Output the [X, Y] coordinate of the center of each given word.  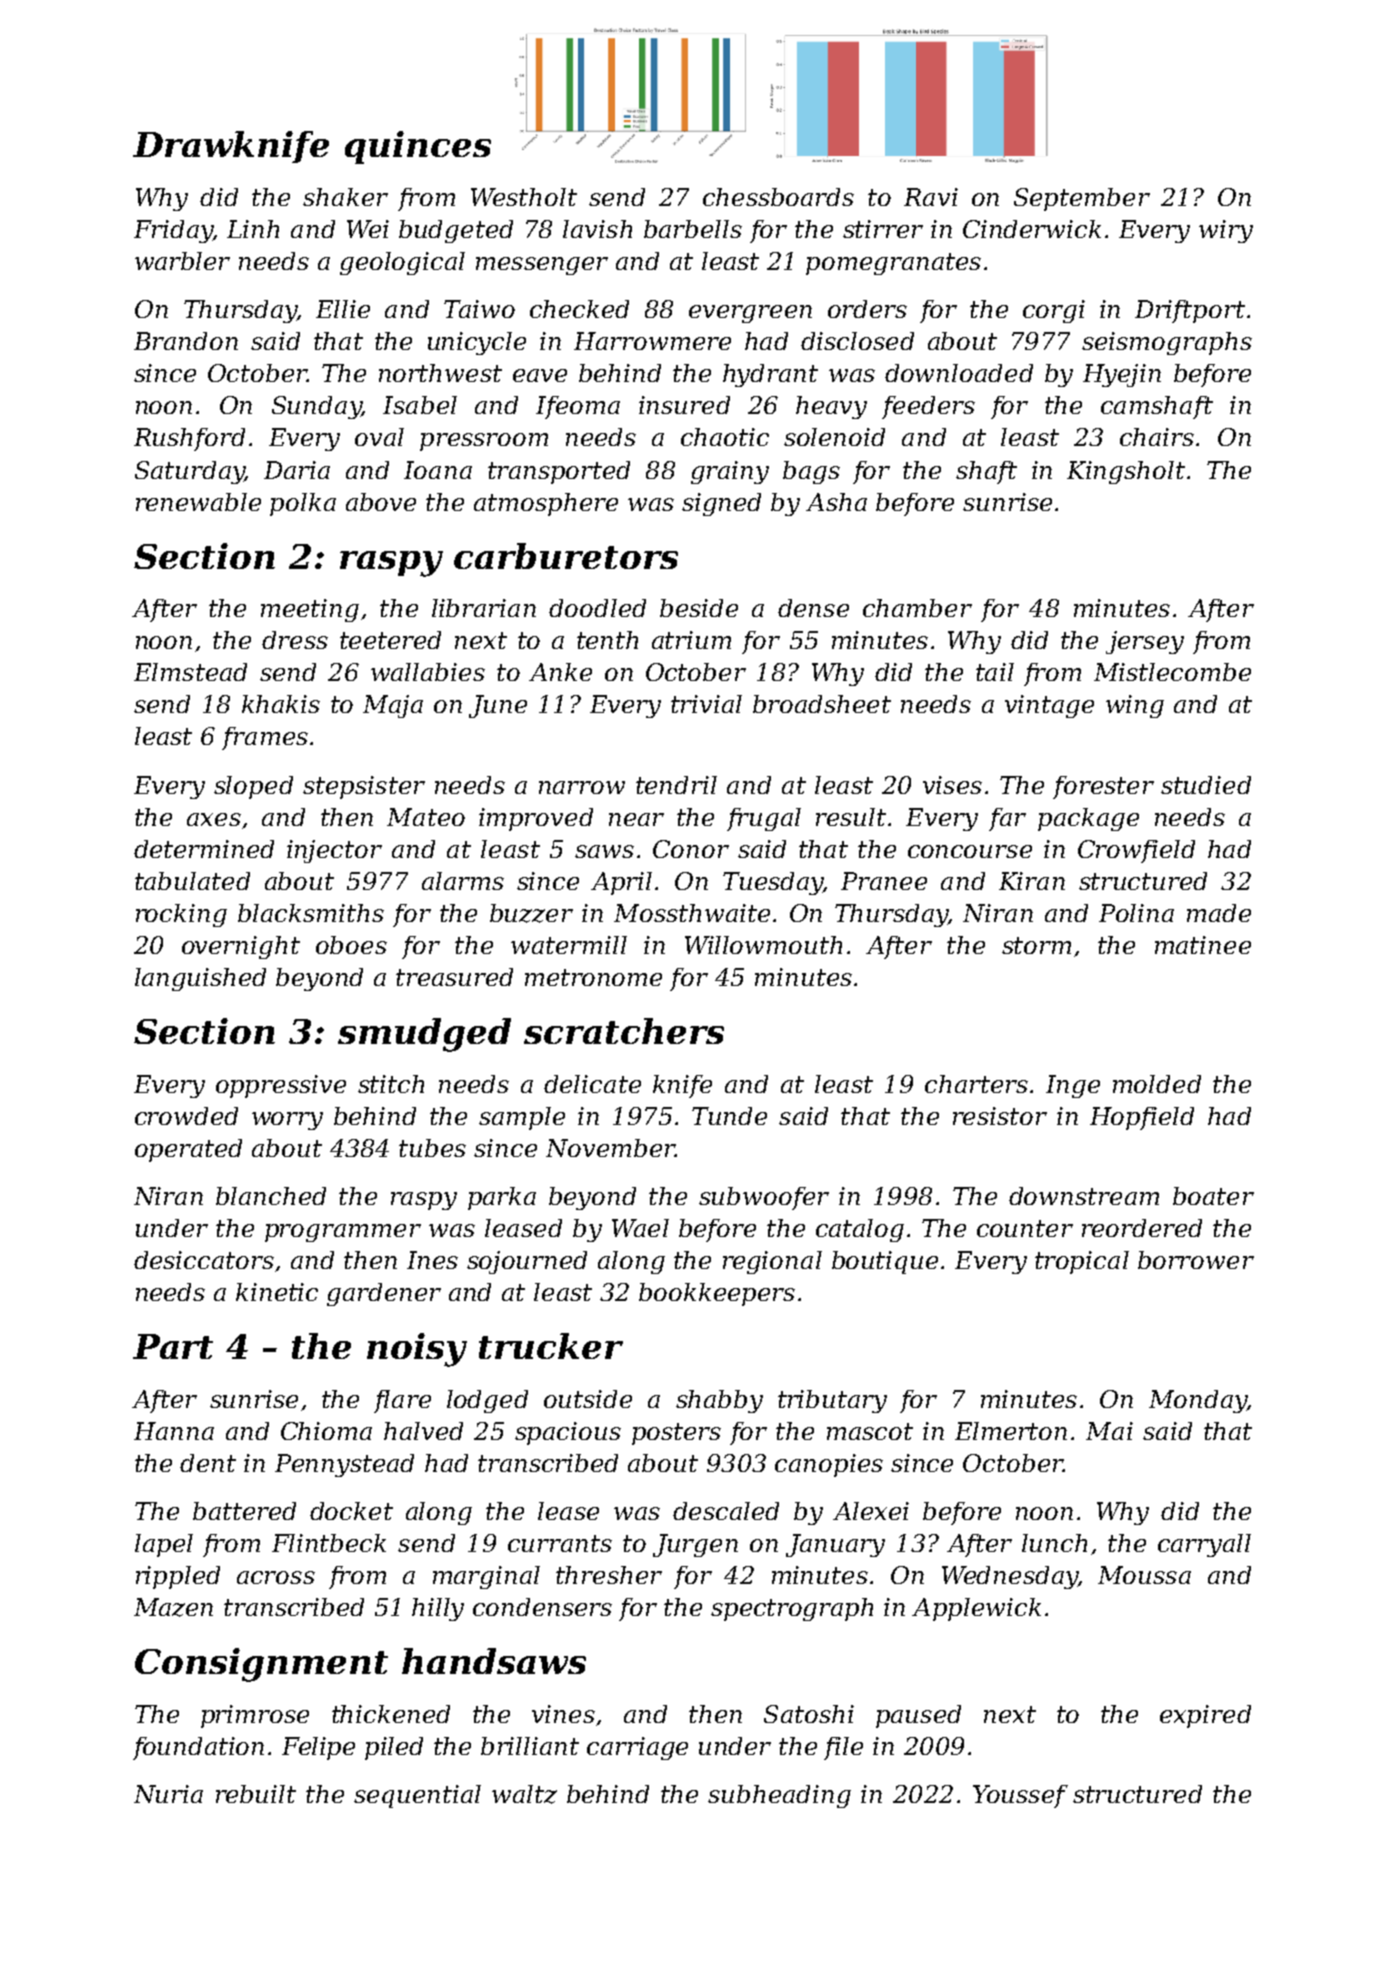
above [381, 502]
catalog [860, 1230]
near [636, 819]
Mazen [173, 1607]
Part [173, 1346]
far [1007, 819]
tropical [1082, 1262]
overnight [241, 947]
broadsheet [822, 704]
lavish [597, 229]
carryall [1204, 1545]
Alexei [871, 1511]
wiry [1226, 231]
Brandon [186, 341]
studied [1206, 785]
